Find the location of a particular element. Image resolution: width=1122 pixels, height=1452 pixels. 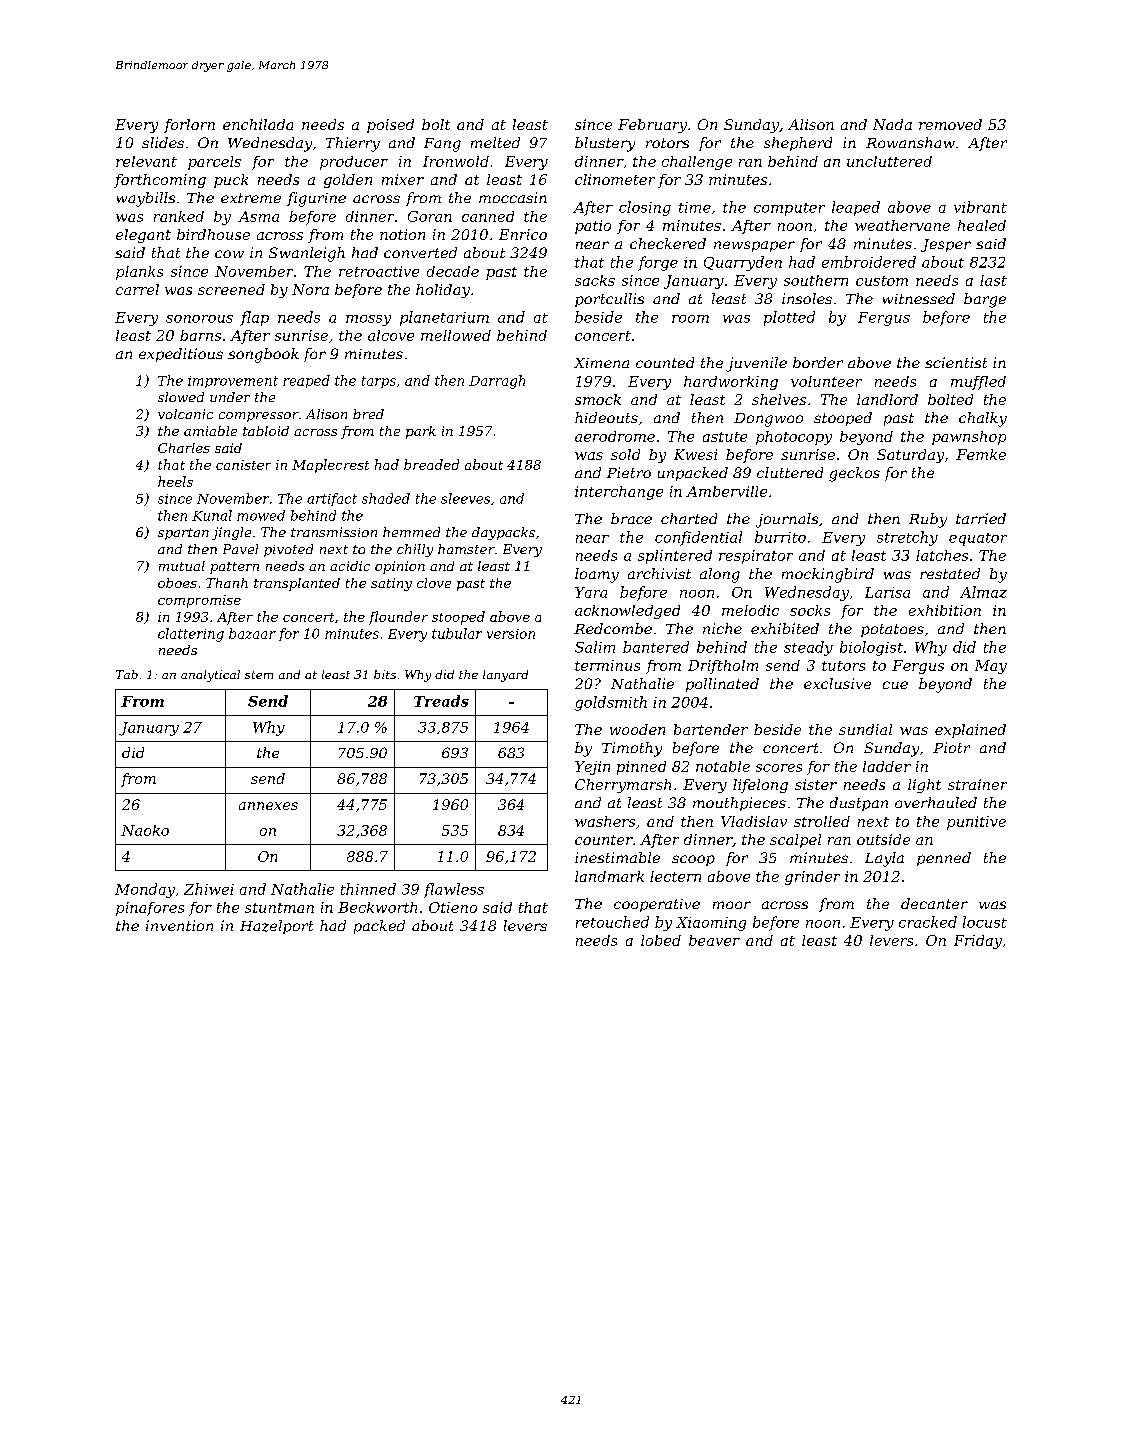

Yara is located at coordinates (591, 592).
